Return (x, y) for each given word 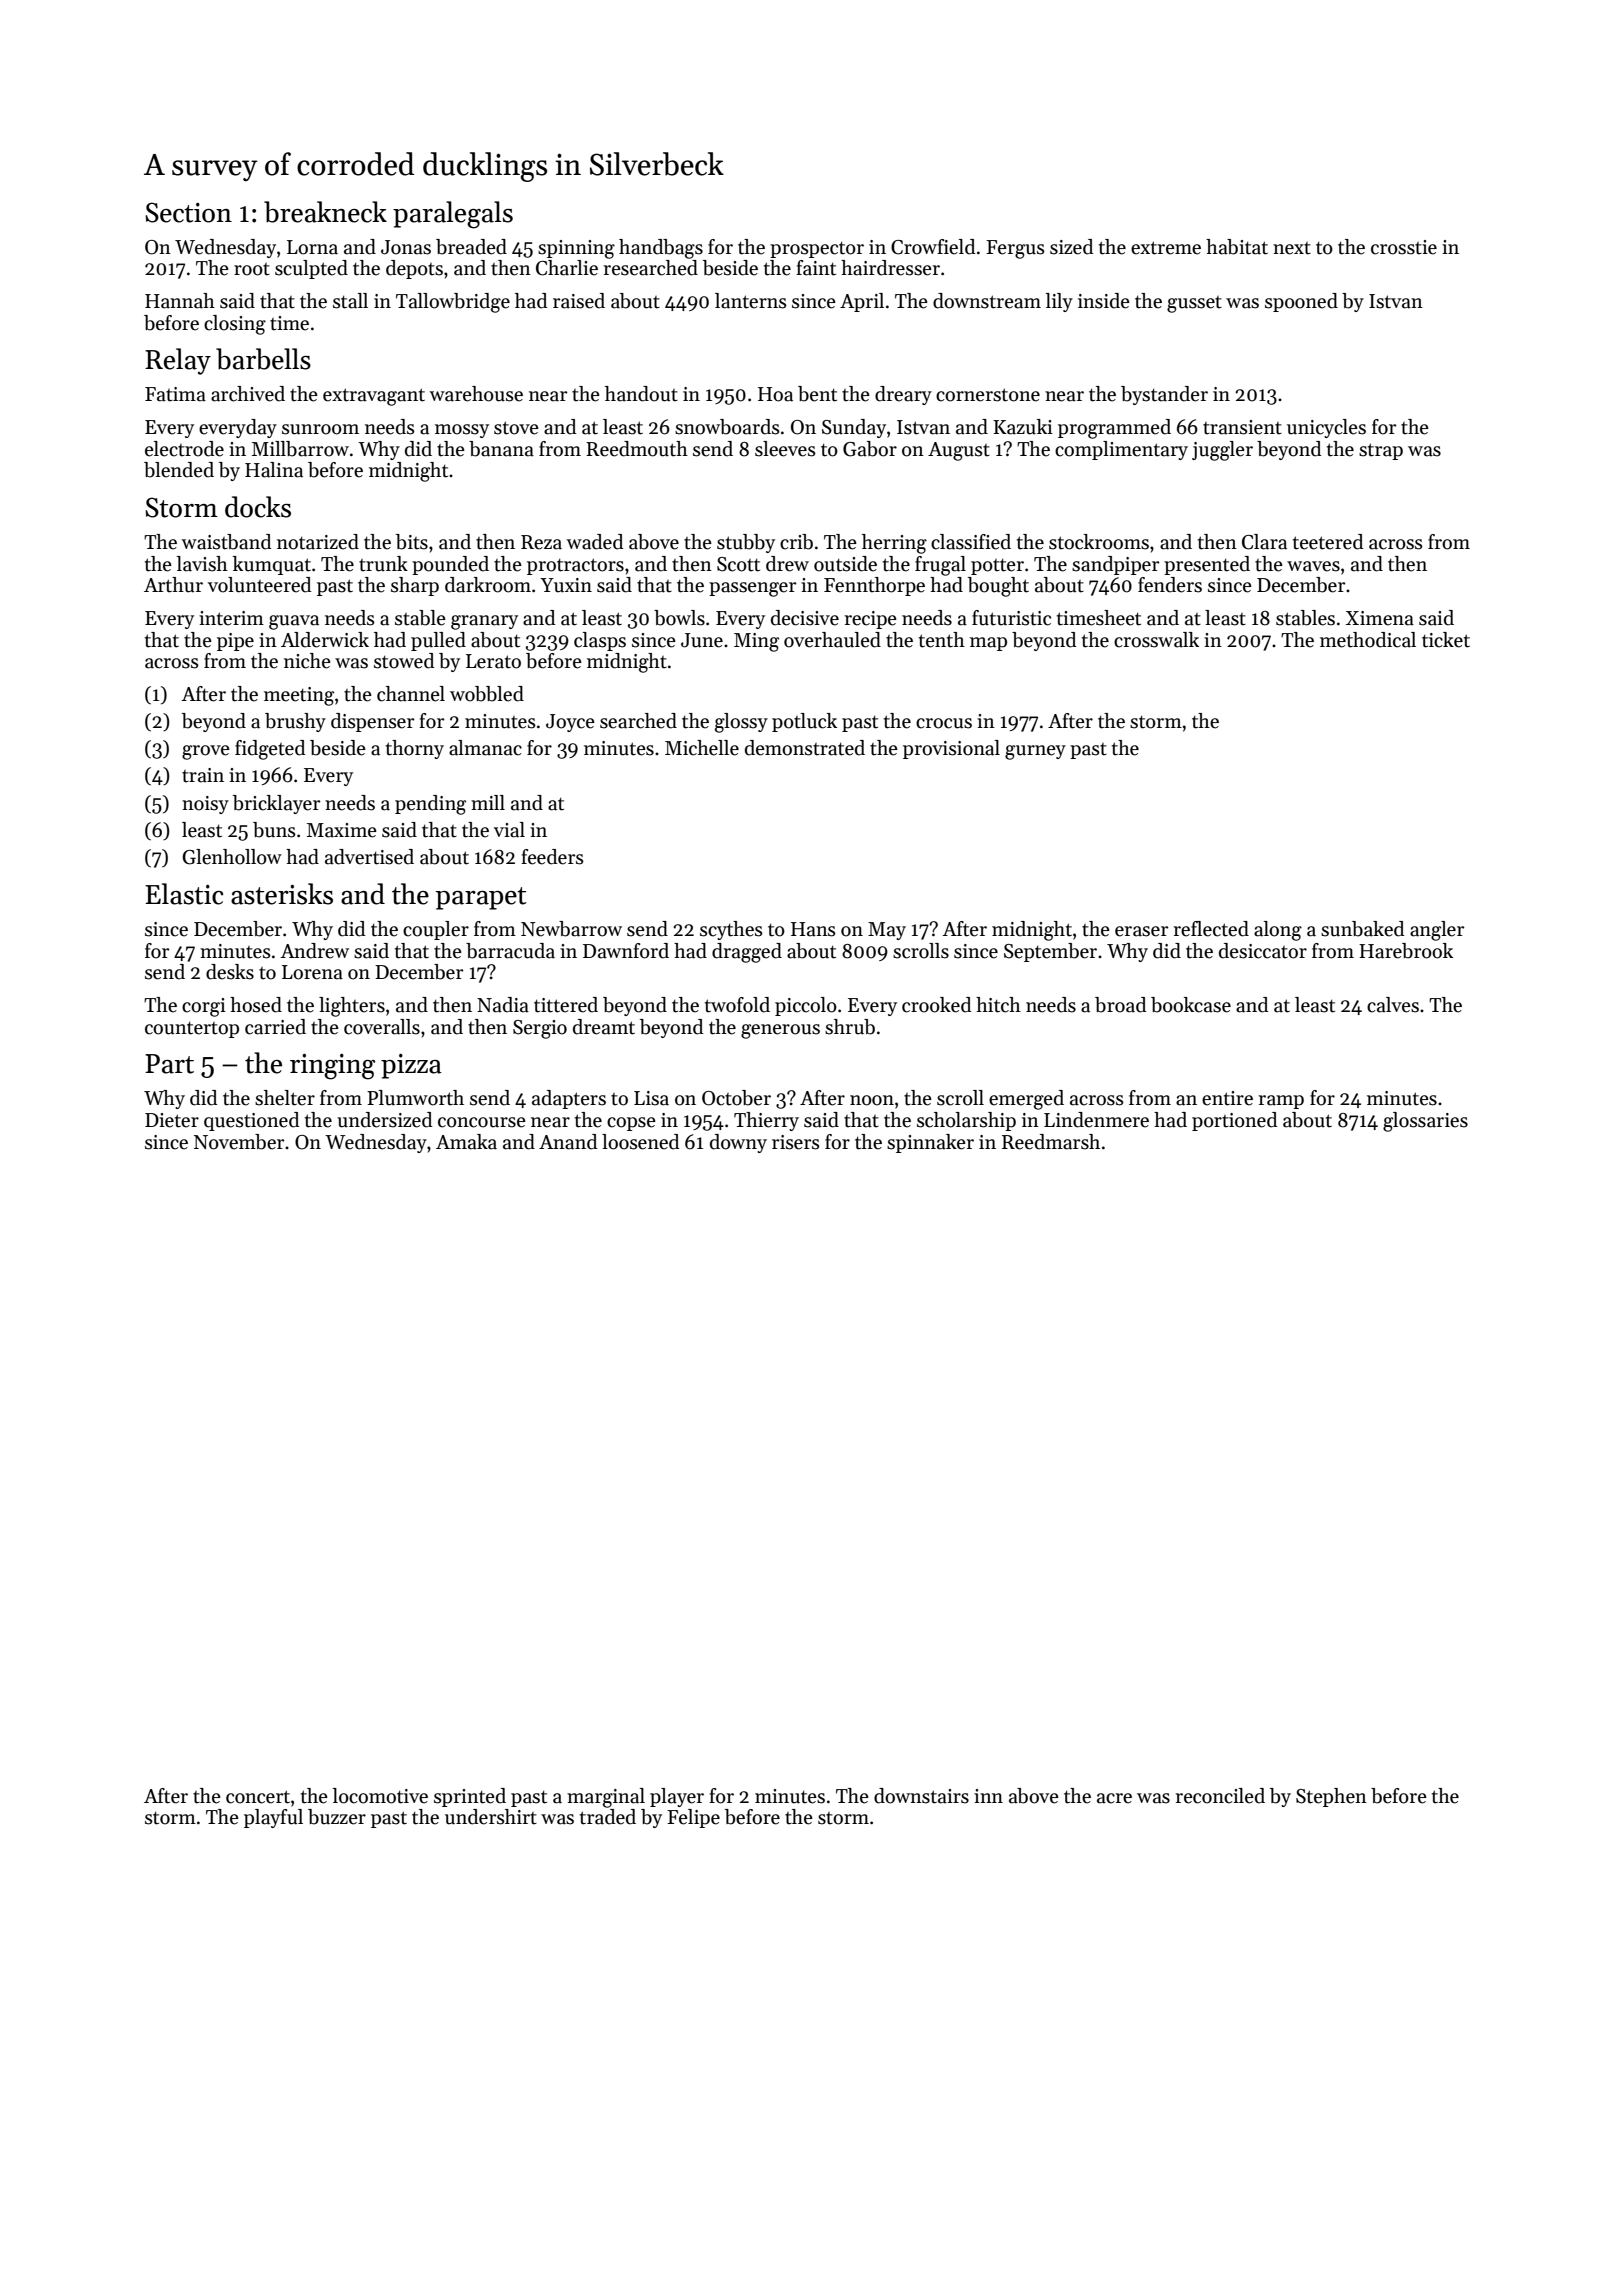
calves (1393, 1005)
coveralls (382, 1027)
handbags (661, 249)
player (677, 1797)
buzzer (337, 1817)
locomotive (380, 1796)
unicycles (1326, 428)
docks (258, 507)
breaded (471, 247)
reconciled (1220, 1796)
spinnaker (930, 1143)
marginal (606, 1798)
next (1292, 248)
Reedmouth (637, 449)
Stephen (1331, 1797)
